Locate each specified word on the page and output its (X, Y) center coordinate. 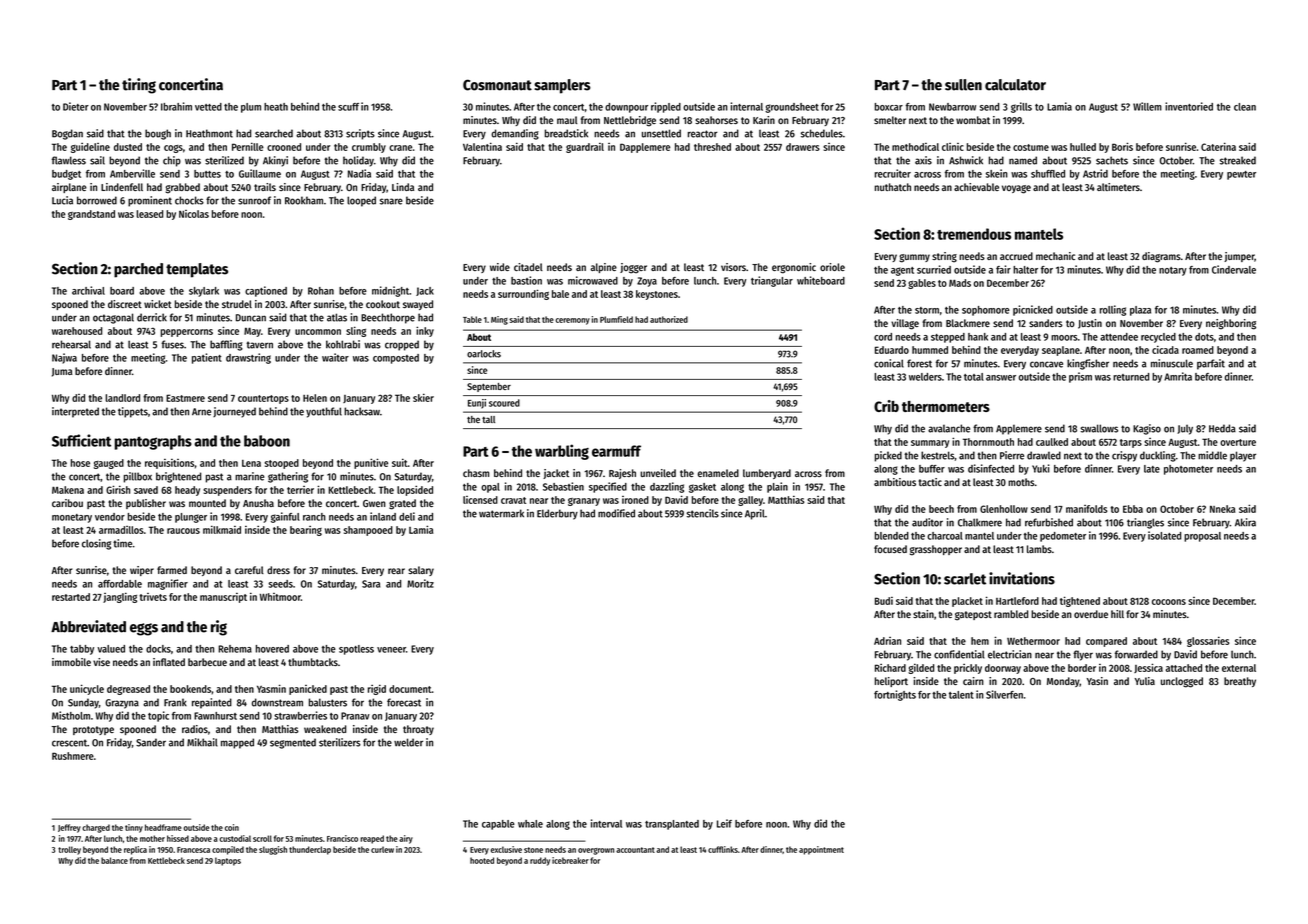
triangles (1145, 523)
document (410, 689)
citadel (528, 267)
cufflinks (723, 849)
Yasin (1097, 681)
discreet (125, 304)
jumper (1239, 257)
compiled (228, 850)
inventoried (1189, 106)
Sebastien (563, 486)
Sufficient (81, 440)
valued (111, 649)
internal (747, 106)
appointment (821, 850)
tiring (139, 86)
